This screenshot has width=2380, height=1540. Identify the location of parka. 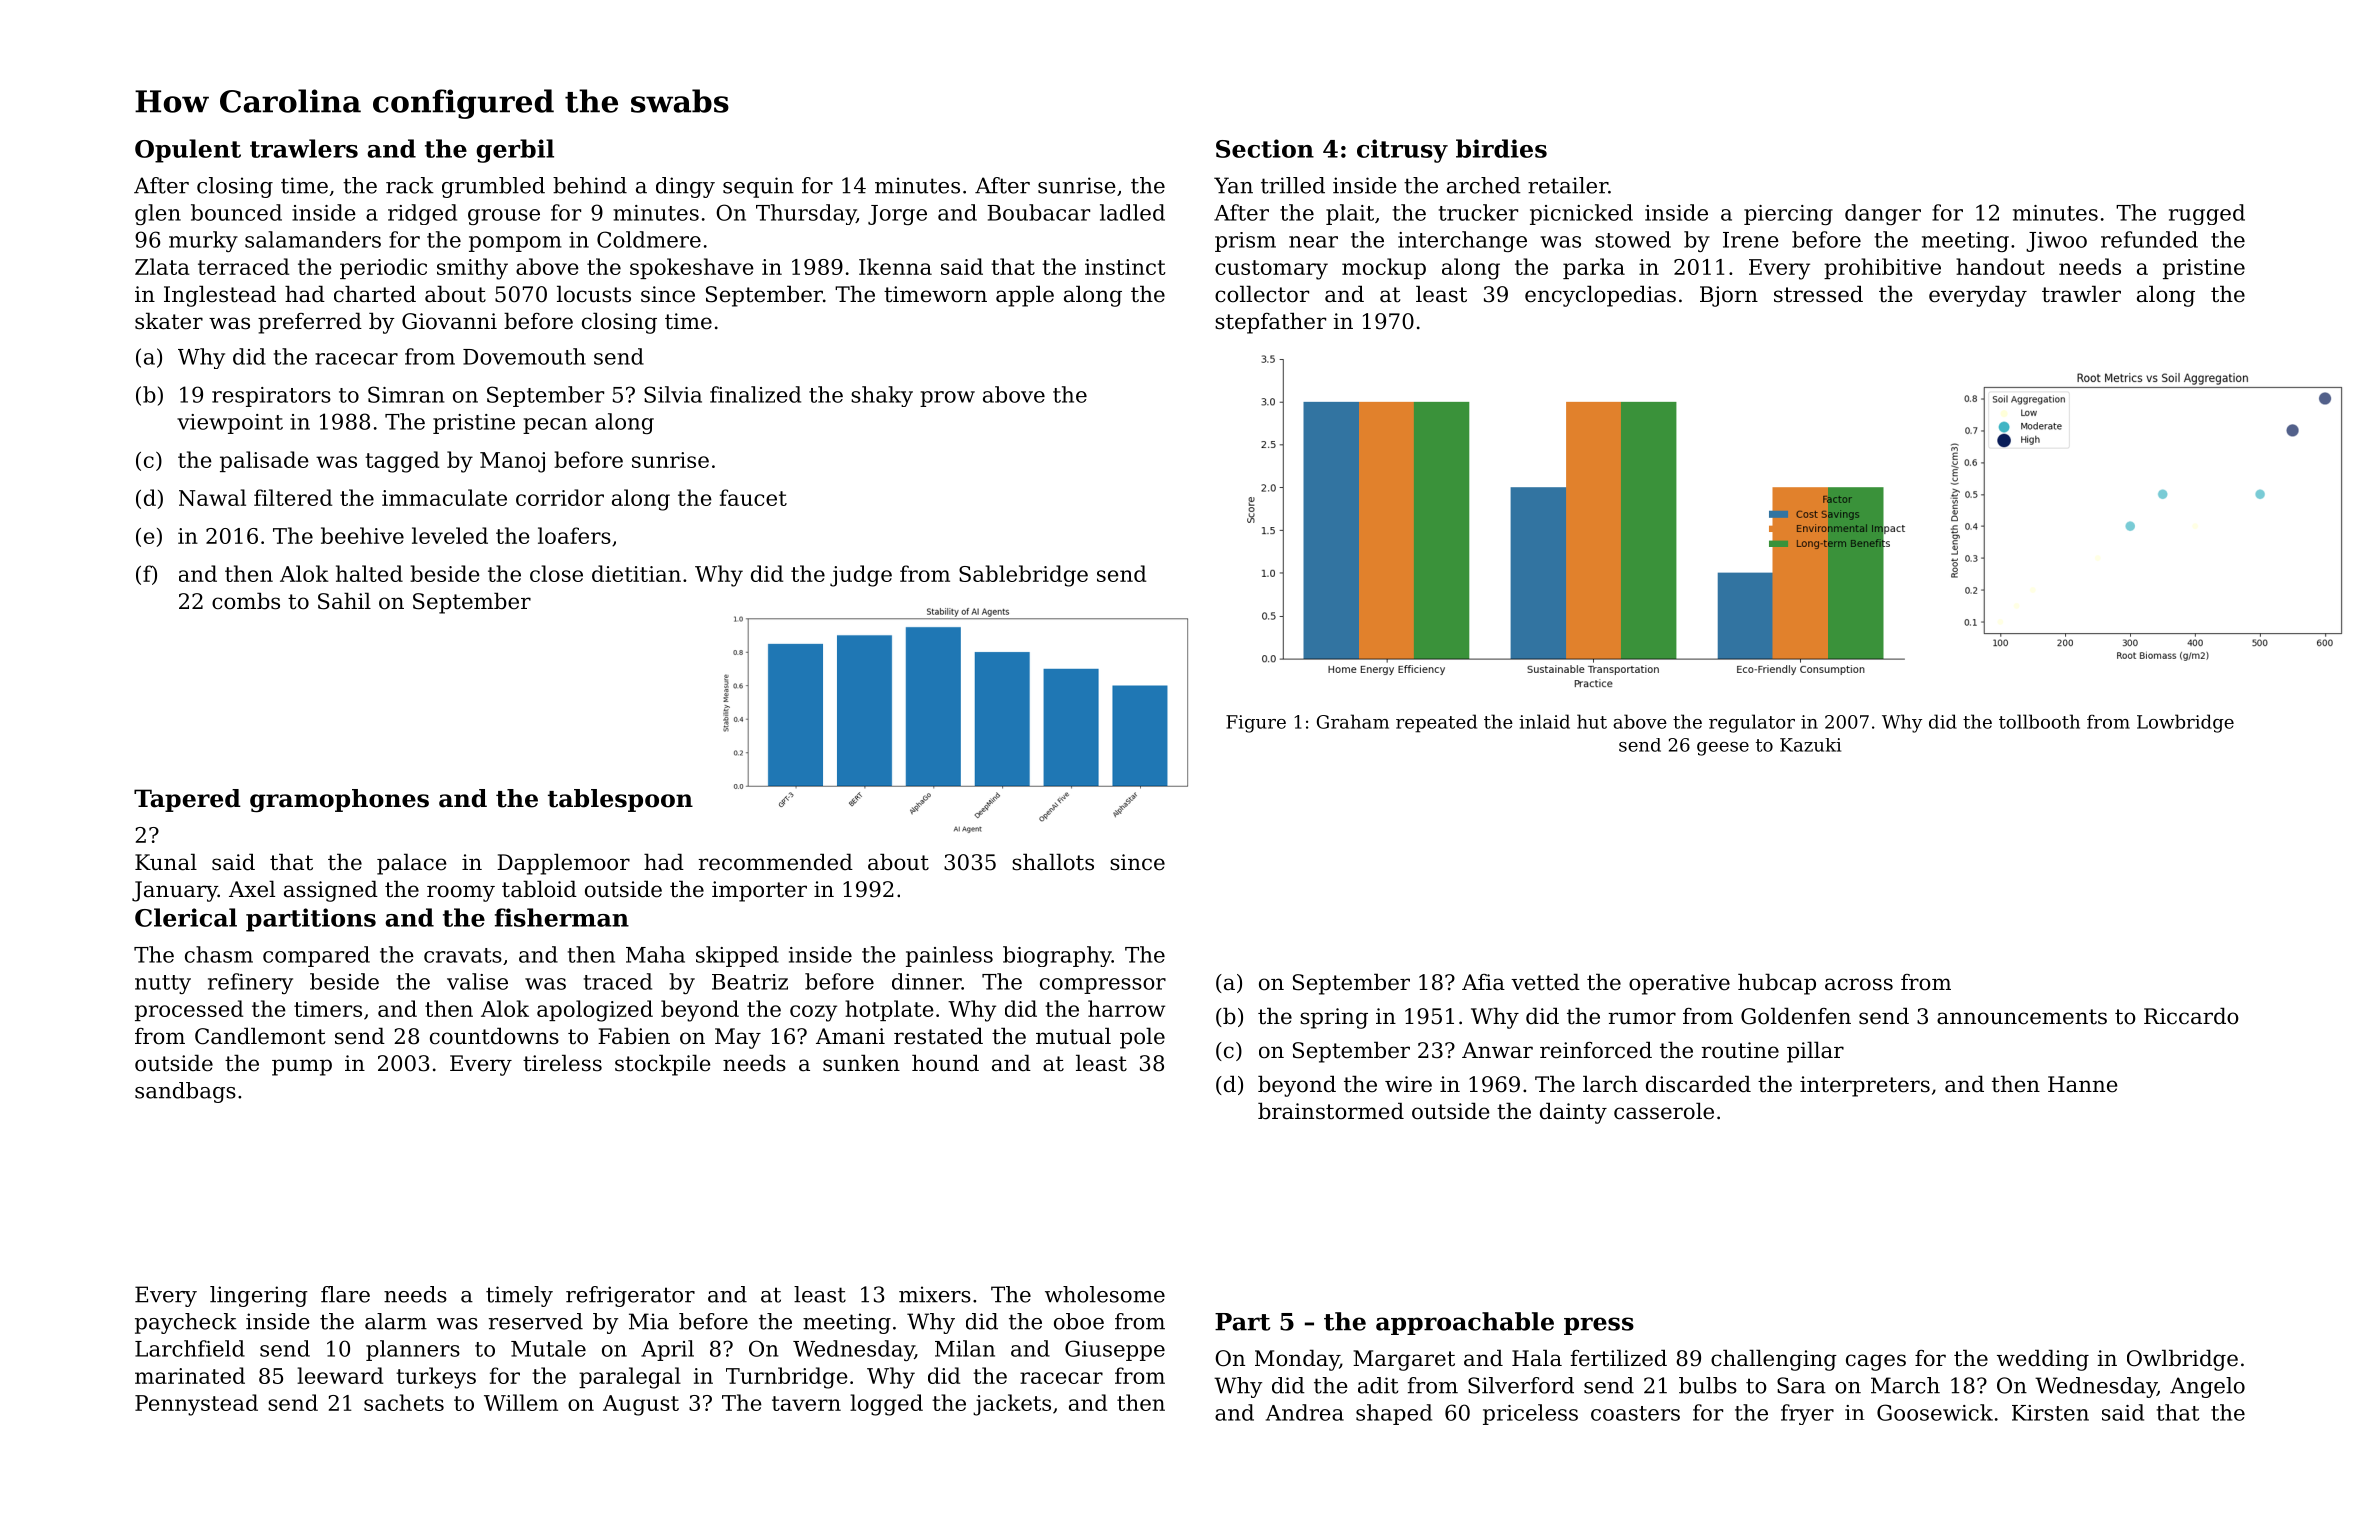
(1594, 268).
